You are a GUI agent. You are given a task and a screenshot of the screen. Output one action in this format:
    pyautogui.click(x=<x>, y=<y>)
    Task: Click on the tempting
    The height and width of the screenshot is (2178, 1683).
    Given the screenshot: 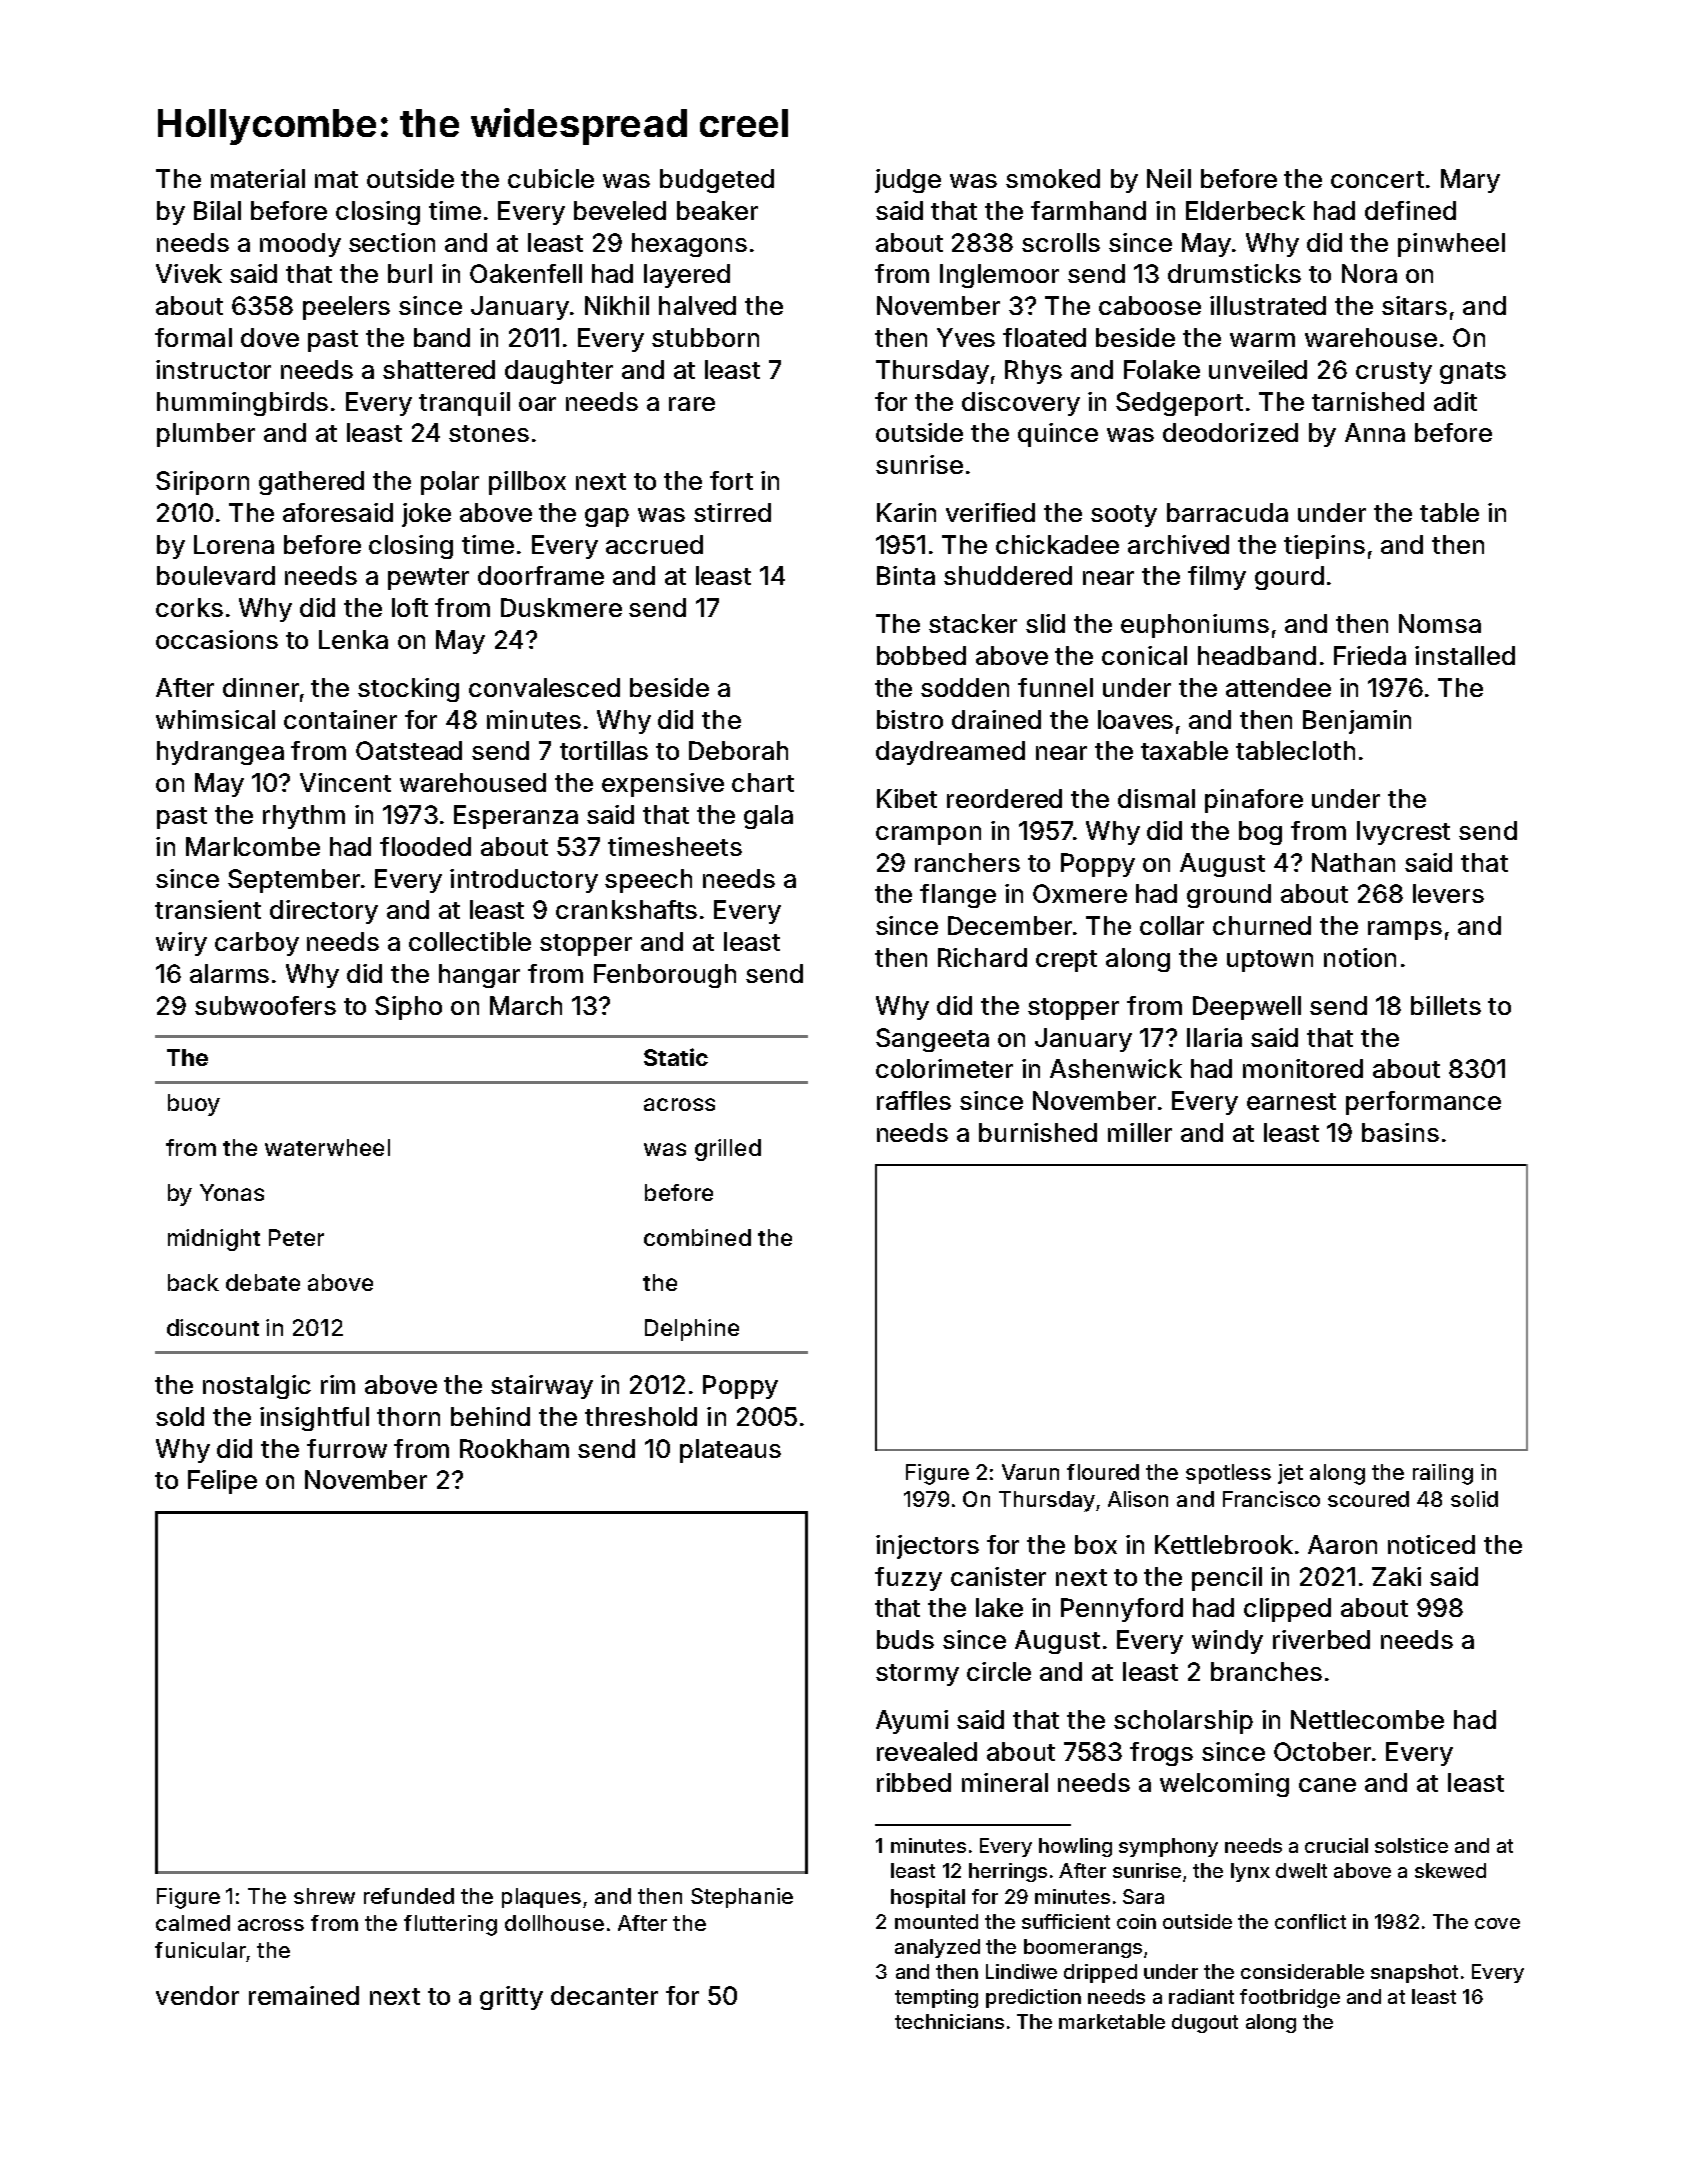 What is the action you would take?
    pyautogui.click(x=936, y=1998)
